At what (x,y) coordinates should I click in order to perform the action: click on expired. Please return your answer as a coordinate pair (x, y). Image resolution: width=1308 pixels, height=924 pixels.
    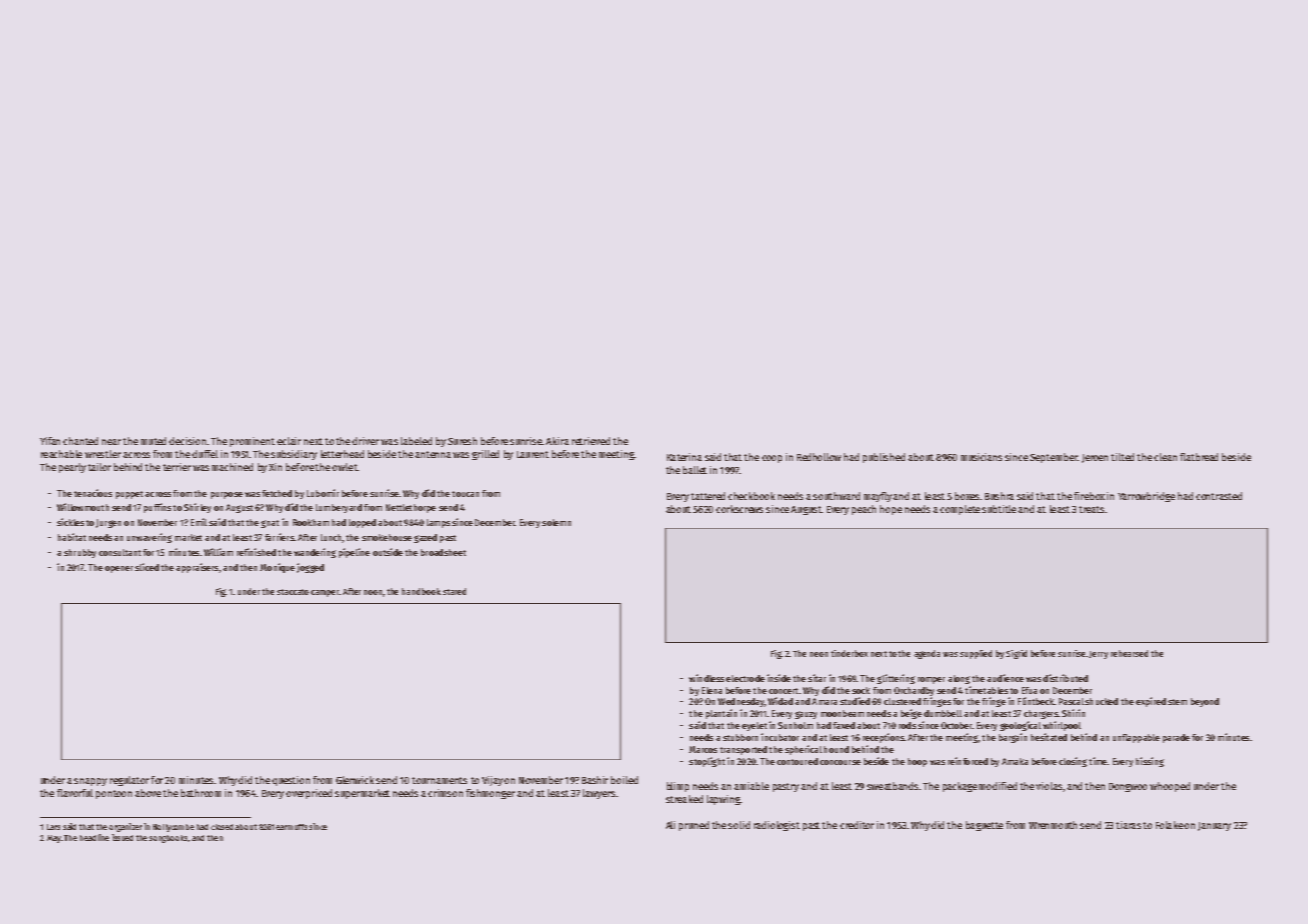
    Looking at the image, I should click on (1151, 702).
